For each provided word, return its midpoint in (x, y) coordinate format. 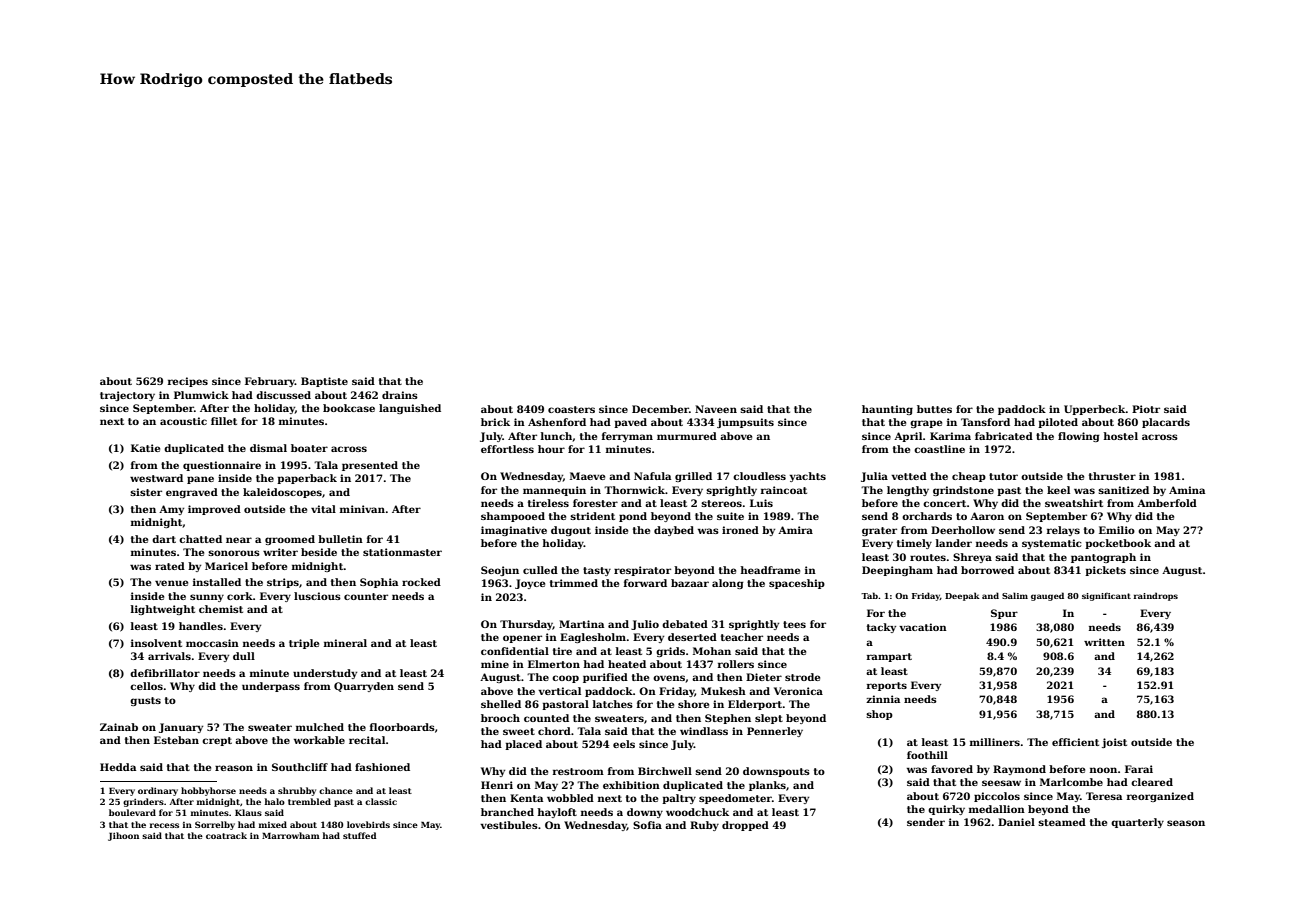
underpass (271, 687)
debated (685, 624)
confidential (515, 651)
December (660, 409)
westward (156, 478)
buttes (934, 409)
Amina (1187, 490)
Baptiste (324, 382)
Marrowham (291, 835)
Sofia (647, 825)
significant (1106, 596)
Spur (1004, 614)
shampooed (513, 517)
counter (366, 596)
